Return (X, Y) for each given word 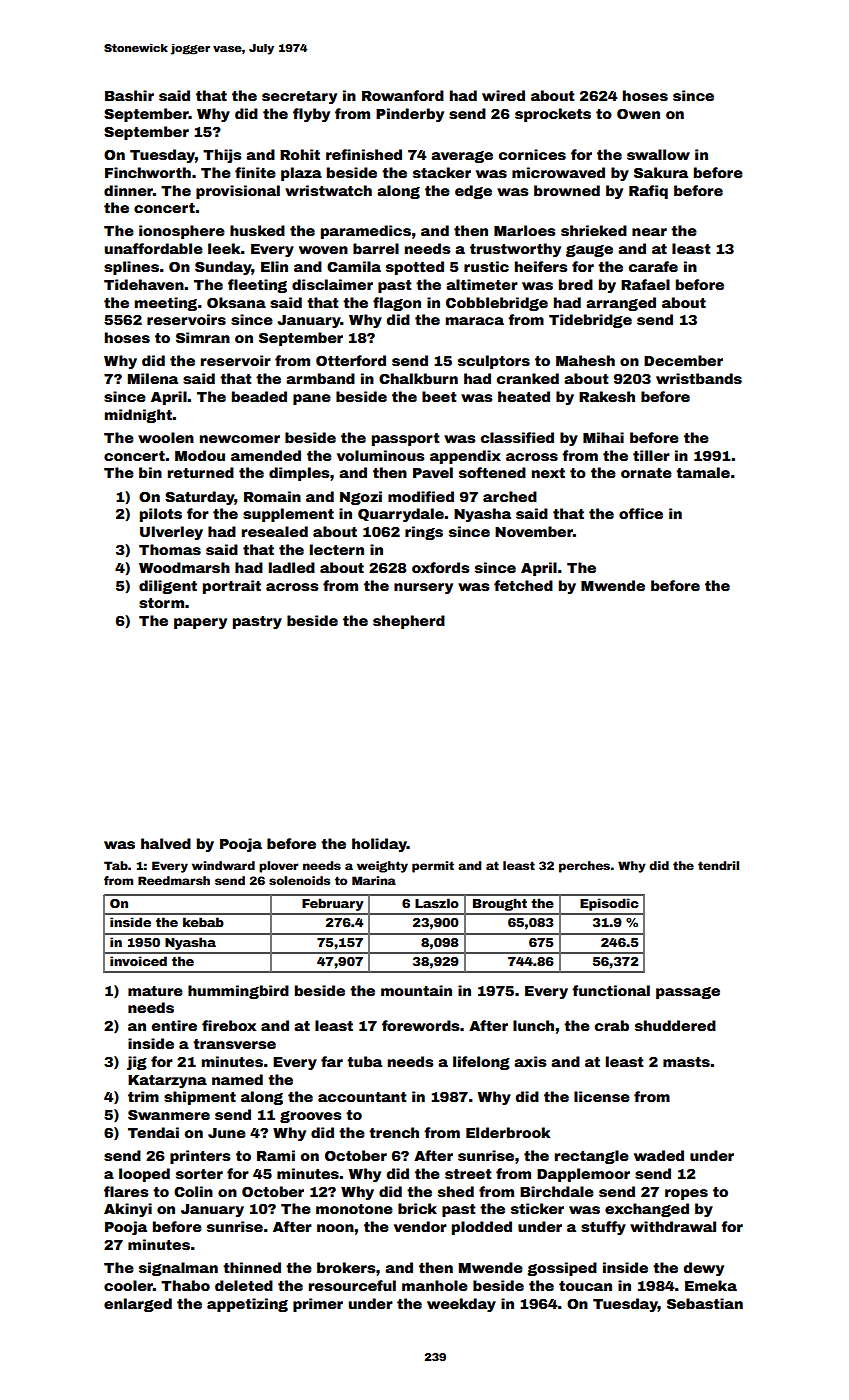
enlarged (138, 1305)
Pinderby (410, 115)
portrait (232, 587)
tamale (703, 472)
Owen (638, 114)
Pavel (433, 472)
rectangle (592, 1157)
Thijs (222, 156)
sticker (537, 1208)
